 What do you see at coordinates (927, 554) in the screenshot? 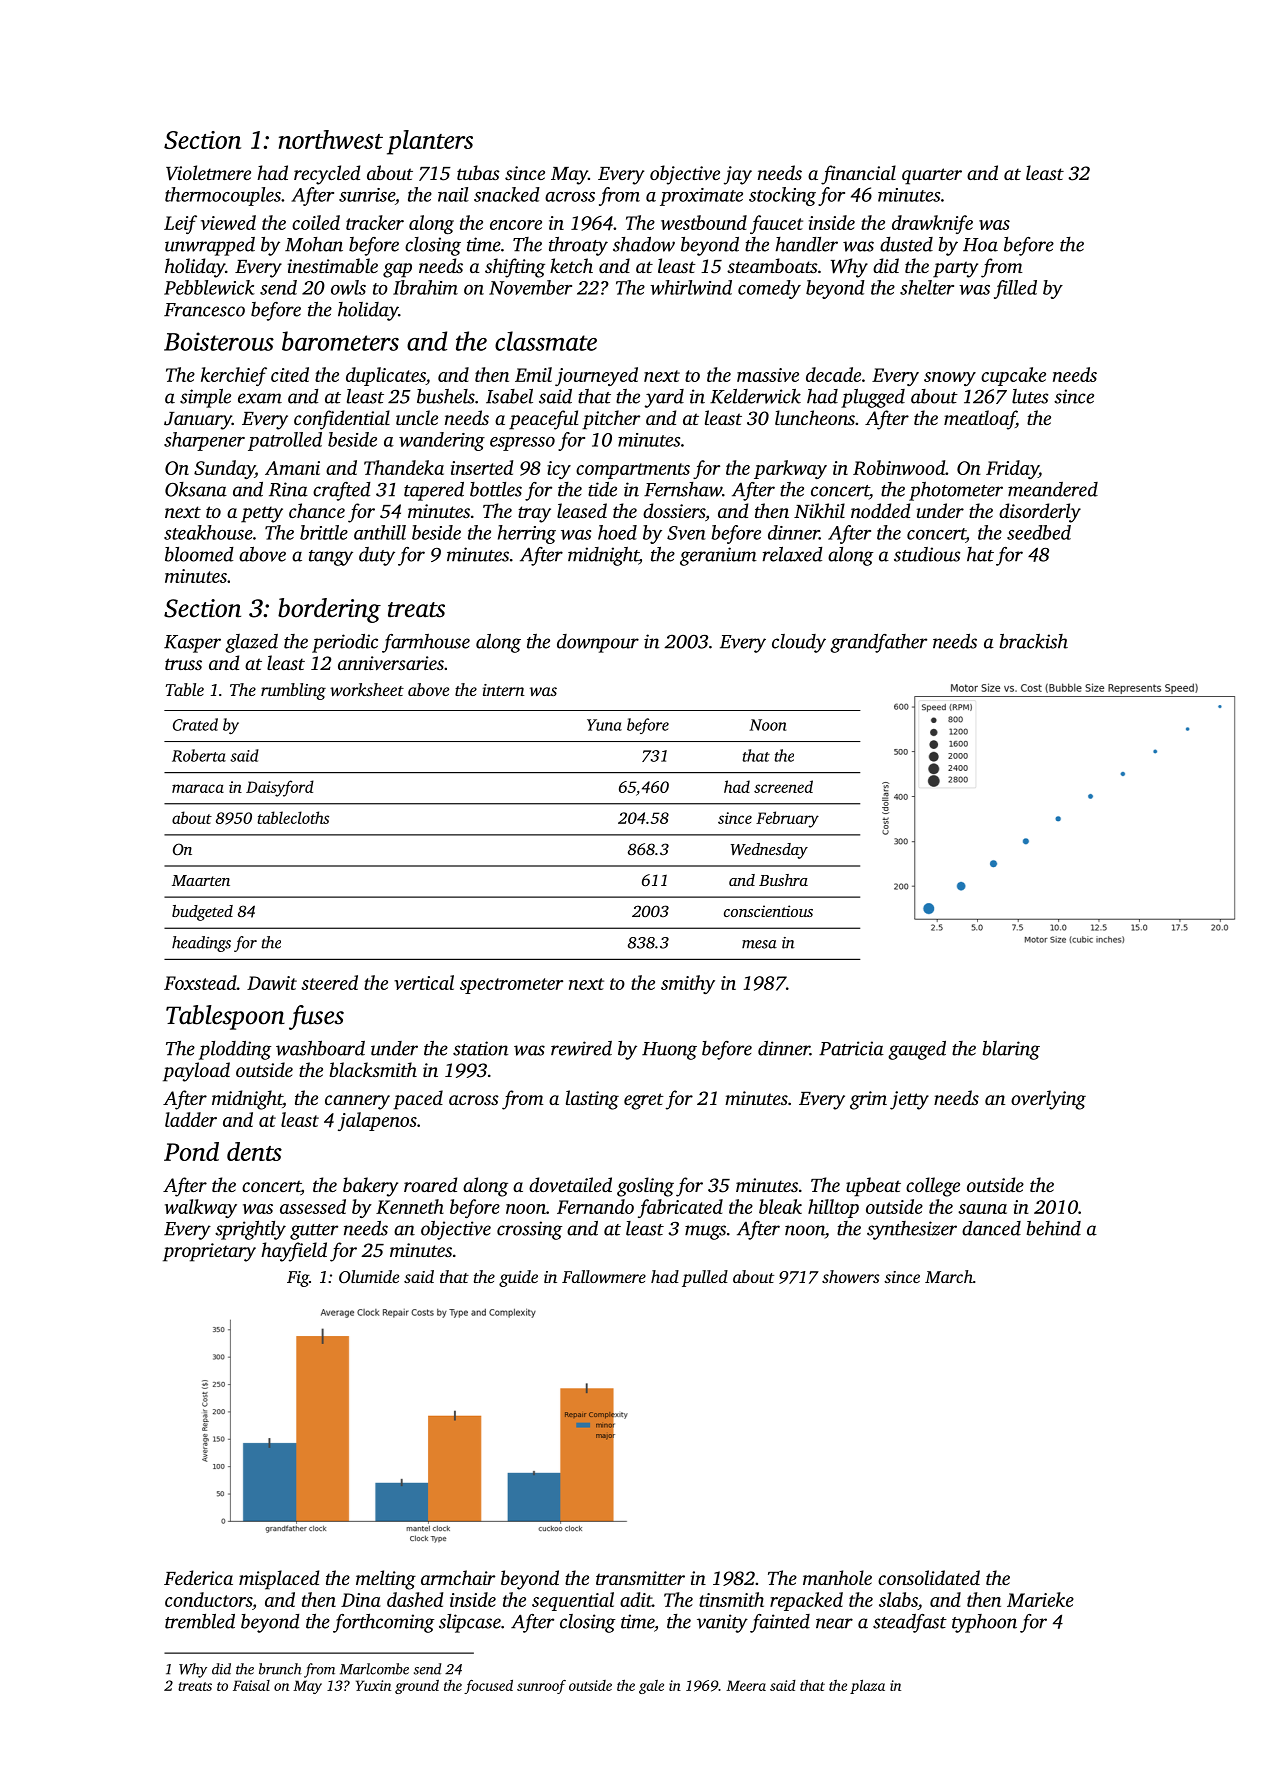
I see `studious` at bounding box center [927, 554].
